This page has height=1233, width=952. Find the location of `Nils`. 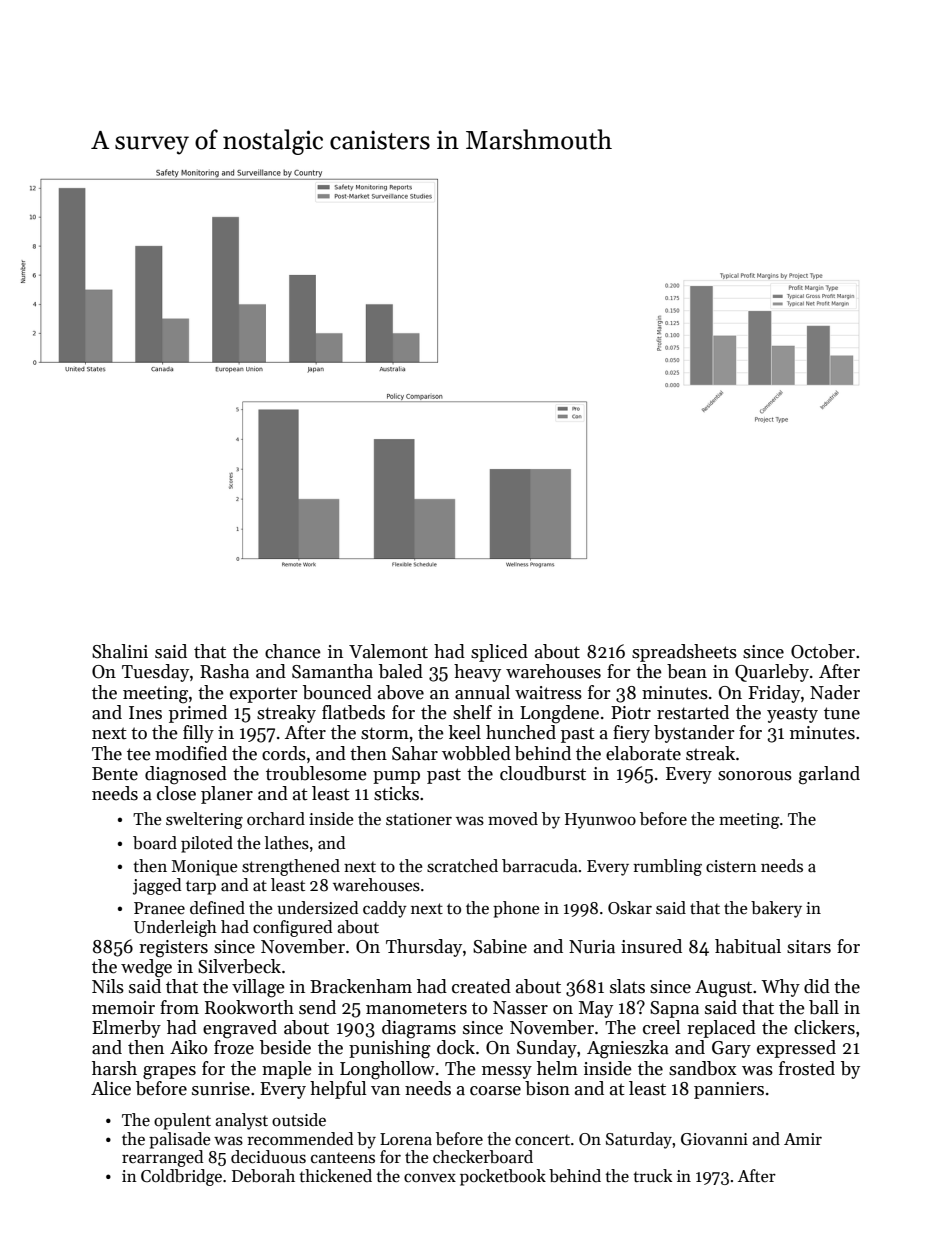

Nils is located at coordinates (108, 986).
